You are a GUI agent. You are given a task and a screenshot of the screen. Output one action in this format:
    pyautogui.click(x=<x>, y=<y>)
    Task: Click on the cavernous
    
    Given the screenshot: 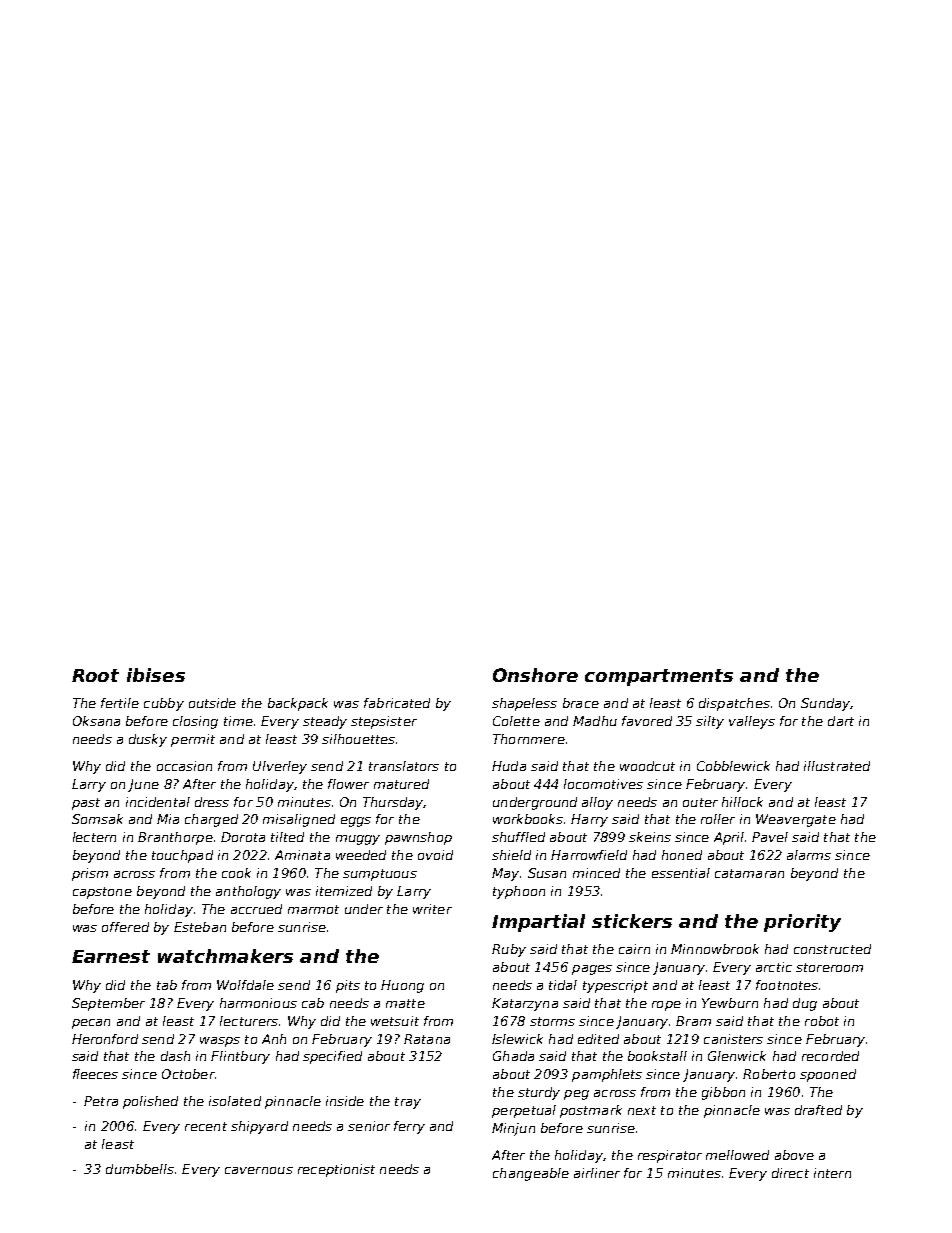 What is the action you would take?
    pyautogui.click(x=259, y=1170)
